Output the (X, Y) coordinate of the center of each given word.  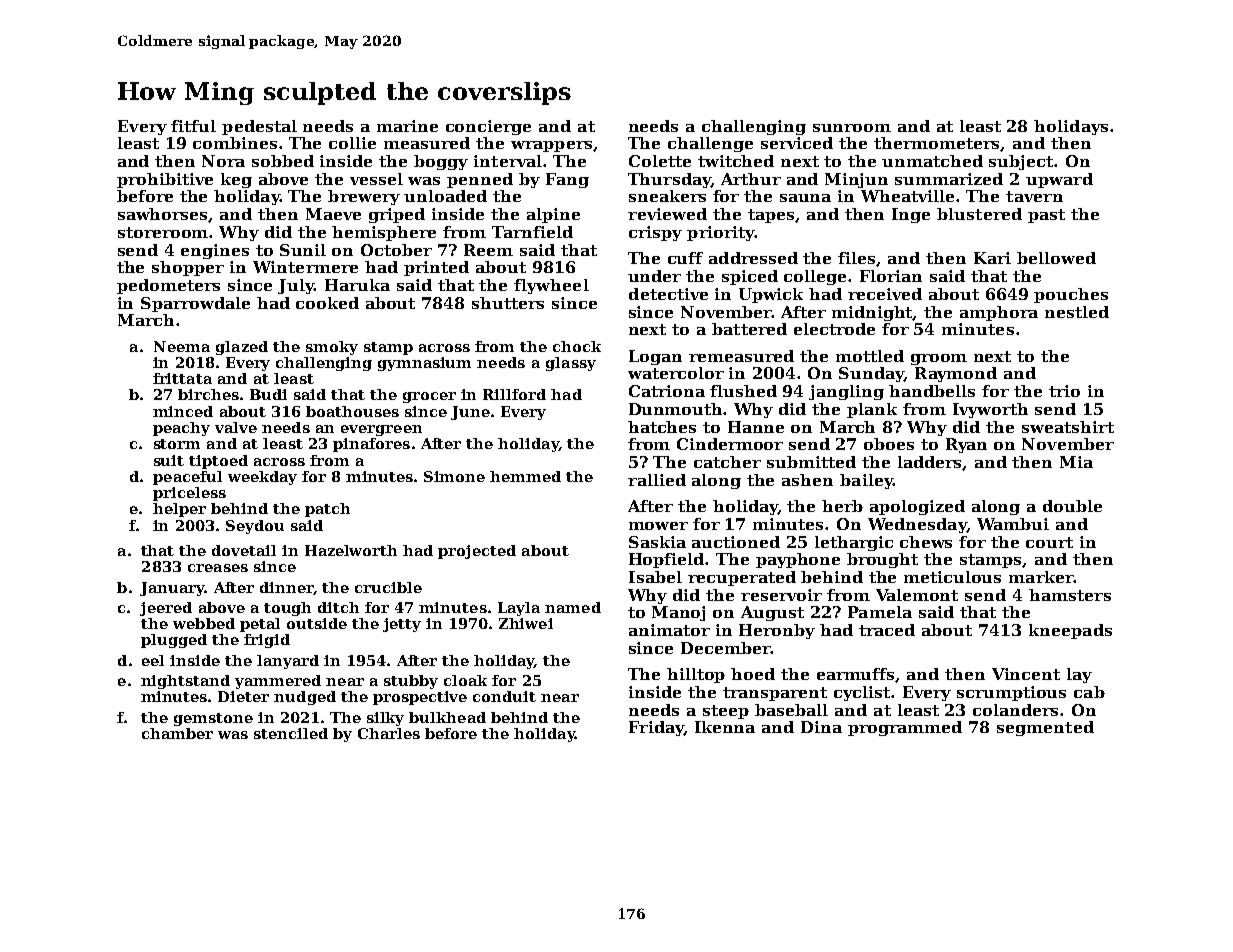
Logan (655, 357)
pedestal (259, 127)
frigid (267, 641)
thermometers (937, 144)
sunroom (852, 128)
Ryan (966, 445)
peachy (181, 429)
